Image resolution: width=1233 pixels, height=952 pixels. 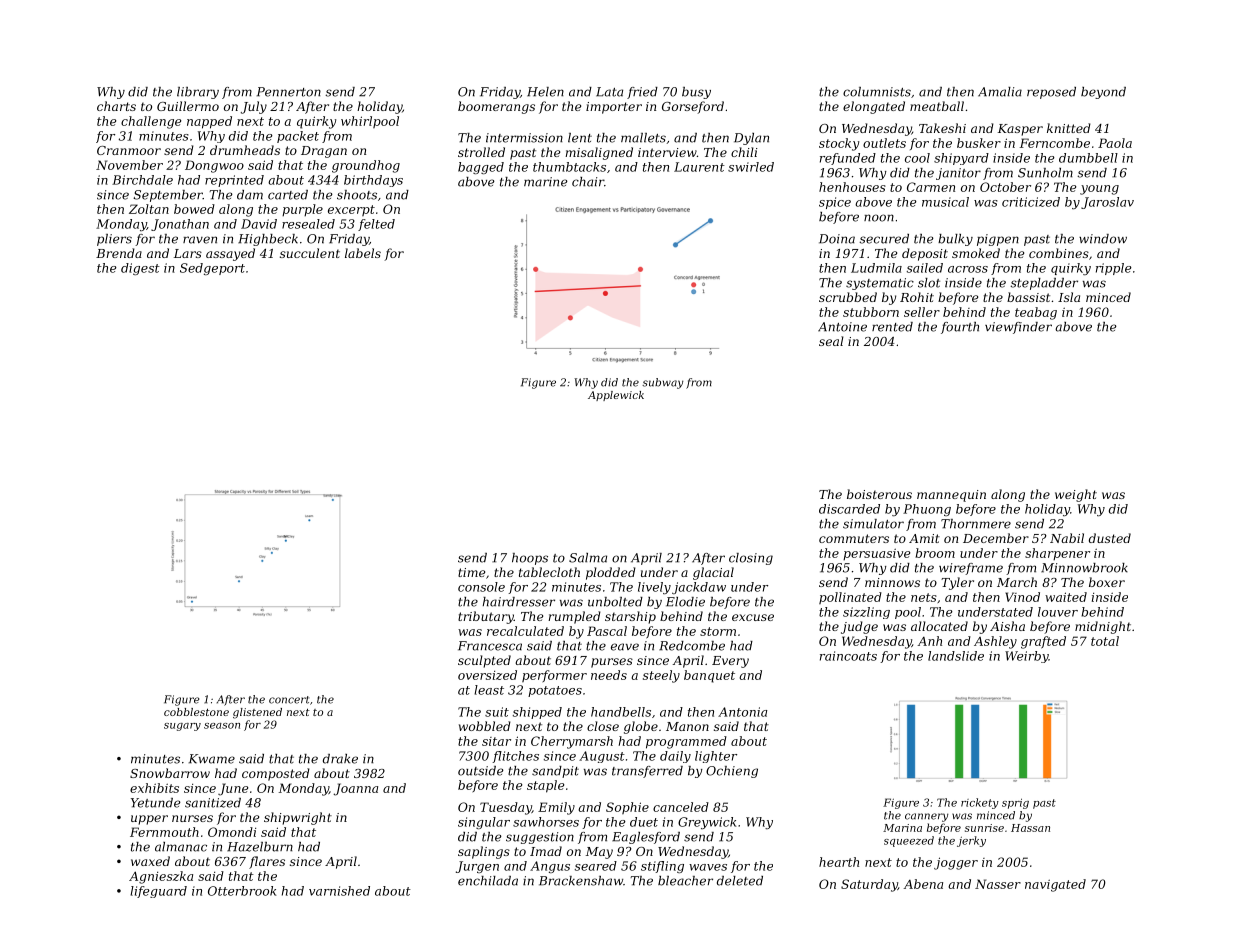 What do you see at coordinates (530, 559) in the page?
I see `hoops` at bounding box center [530, 559].
